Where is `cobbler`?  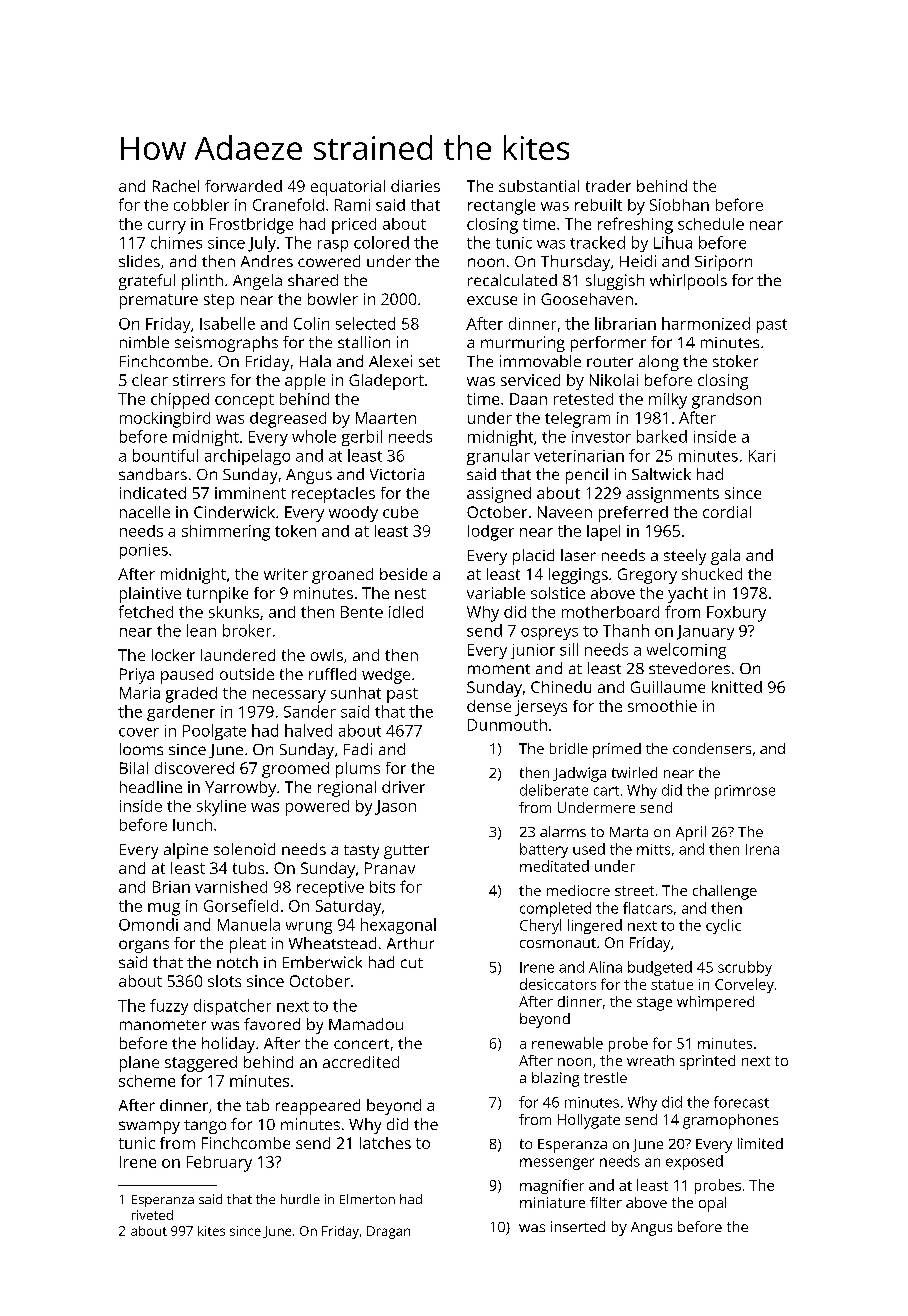 cobbler is located at coordinates (201, 205).
